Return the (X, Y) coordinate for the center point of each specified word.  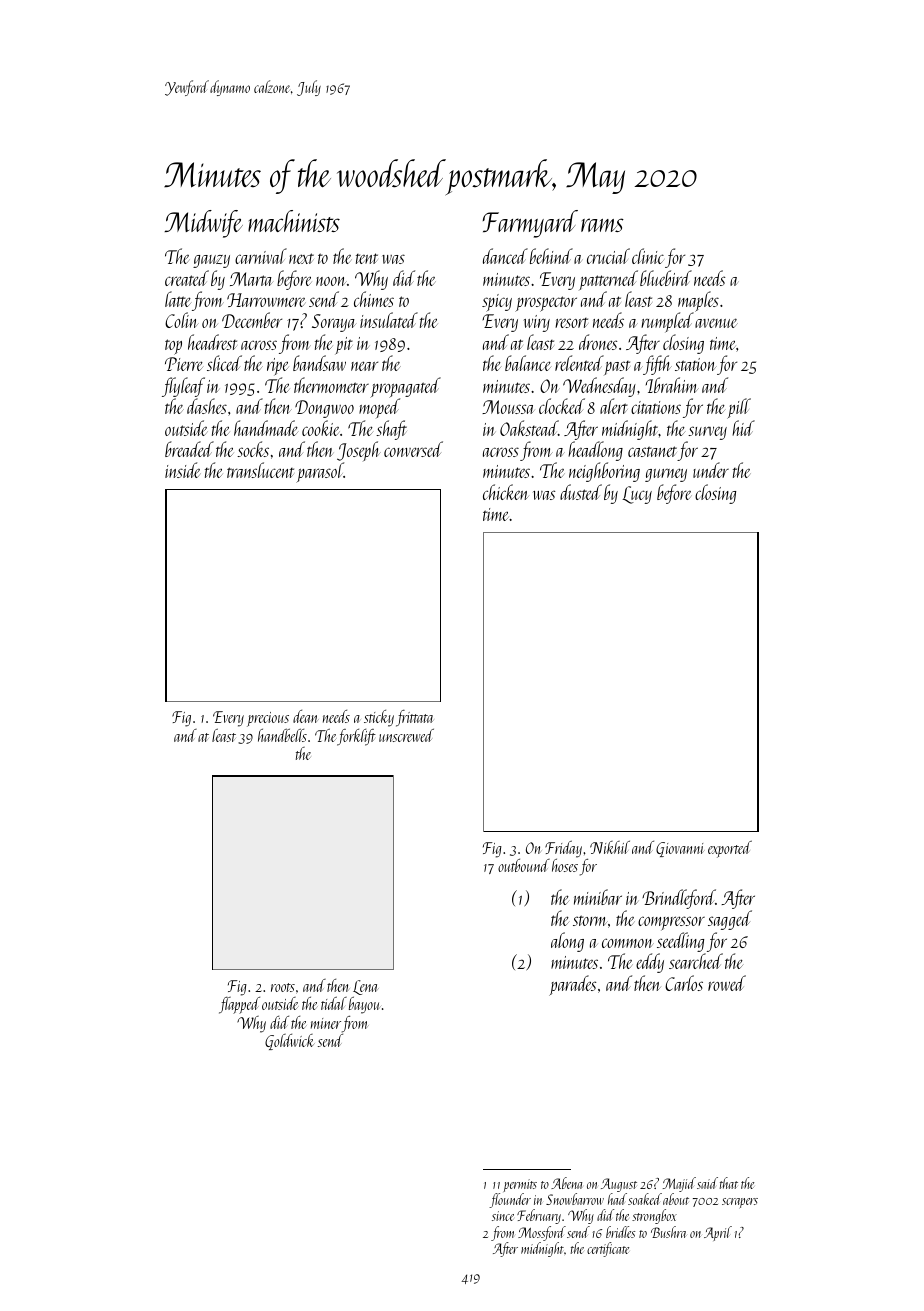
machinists (294, 221)
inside (183, 470)
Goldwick (290, 1042)
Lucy (637, 495)
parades (572, 985)
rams (602, 225)
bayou (364, 1005)
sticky (379, 718)
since (503, 1216)
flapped (239, 1005)
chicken (506, 492)
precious (268, 720)
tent (367, 258)
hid (743, 428)
